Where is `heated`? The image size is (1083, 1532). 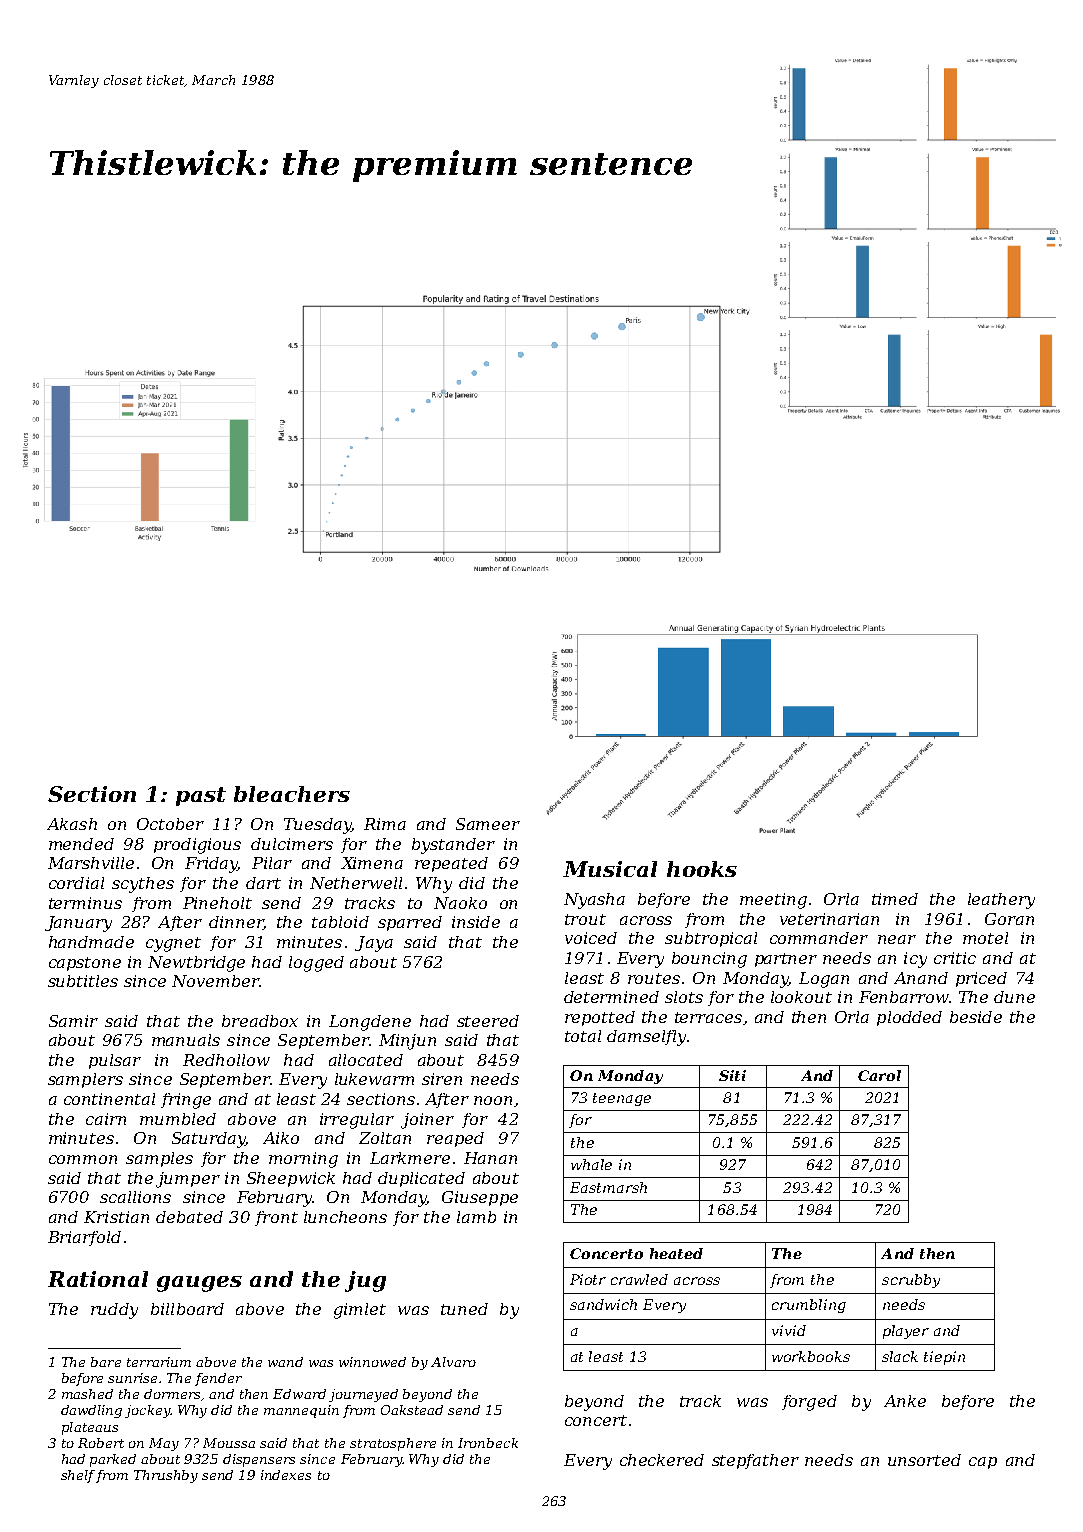
heated is located at coordinates (676, 1253).
